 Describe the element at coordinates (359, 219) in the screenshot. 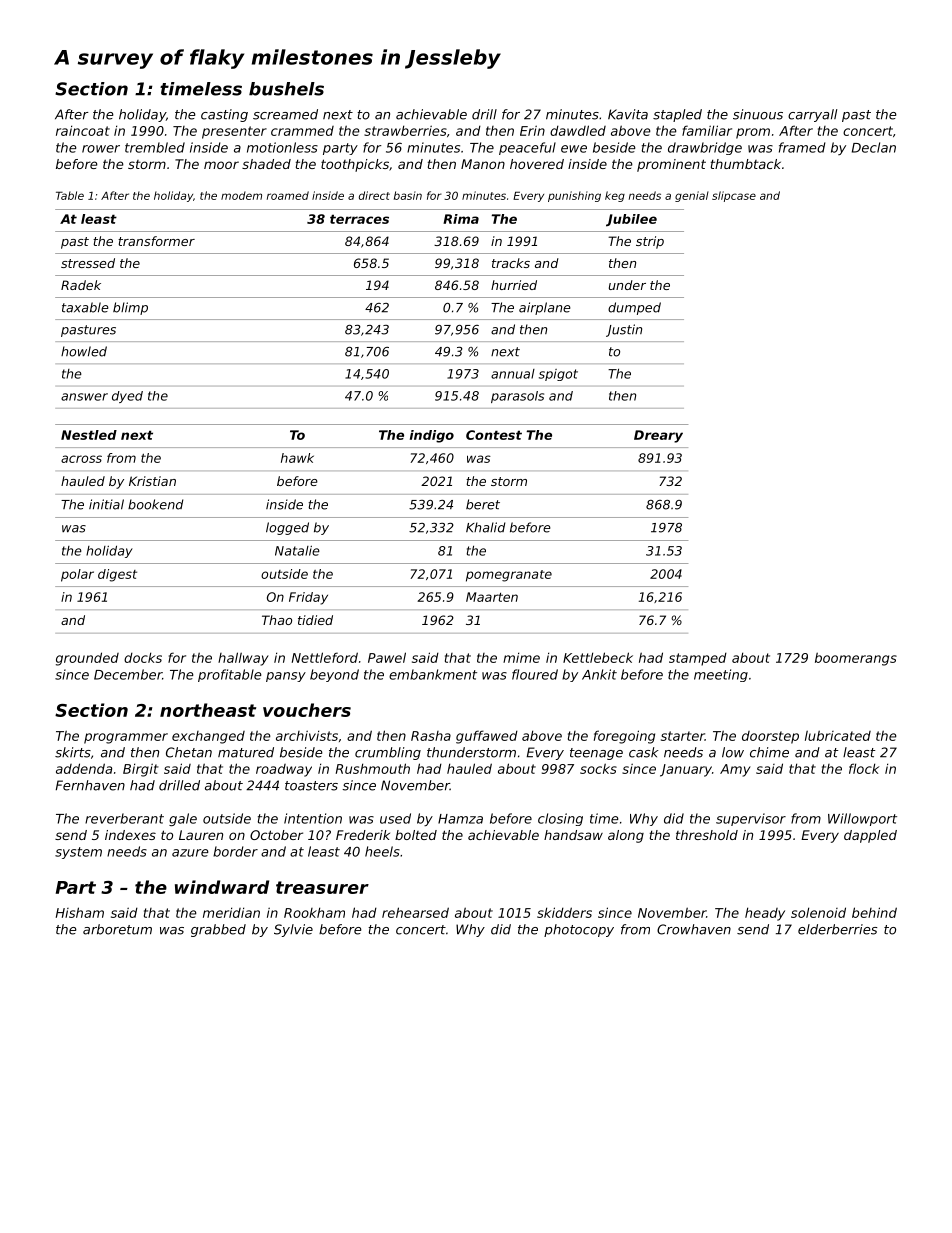

I see `terraces` at that location.
